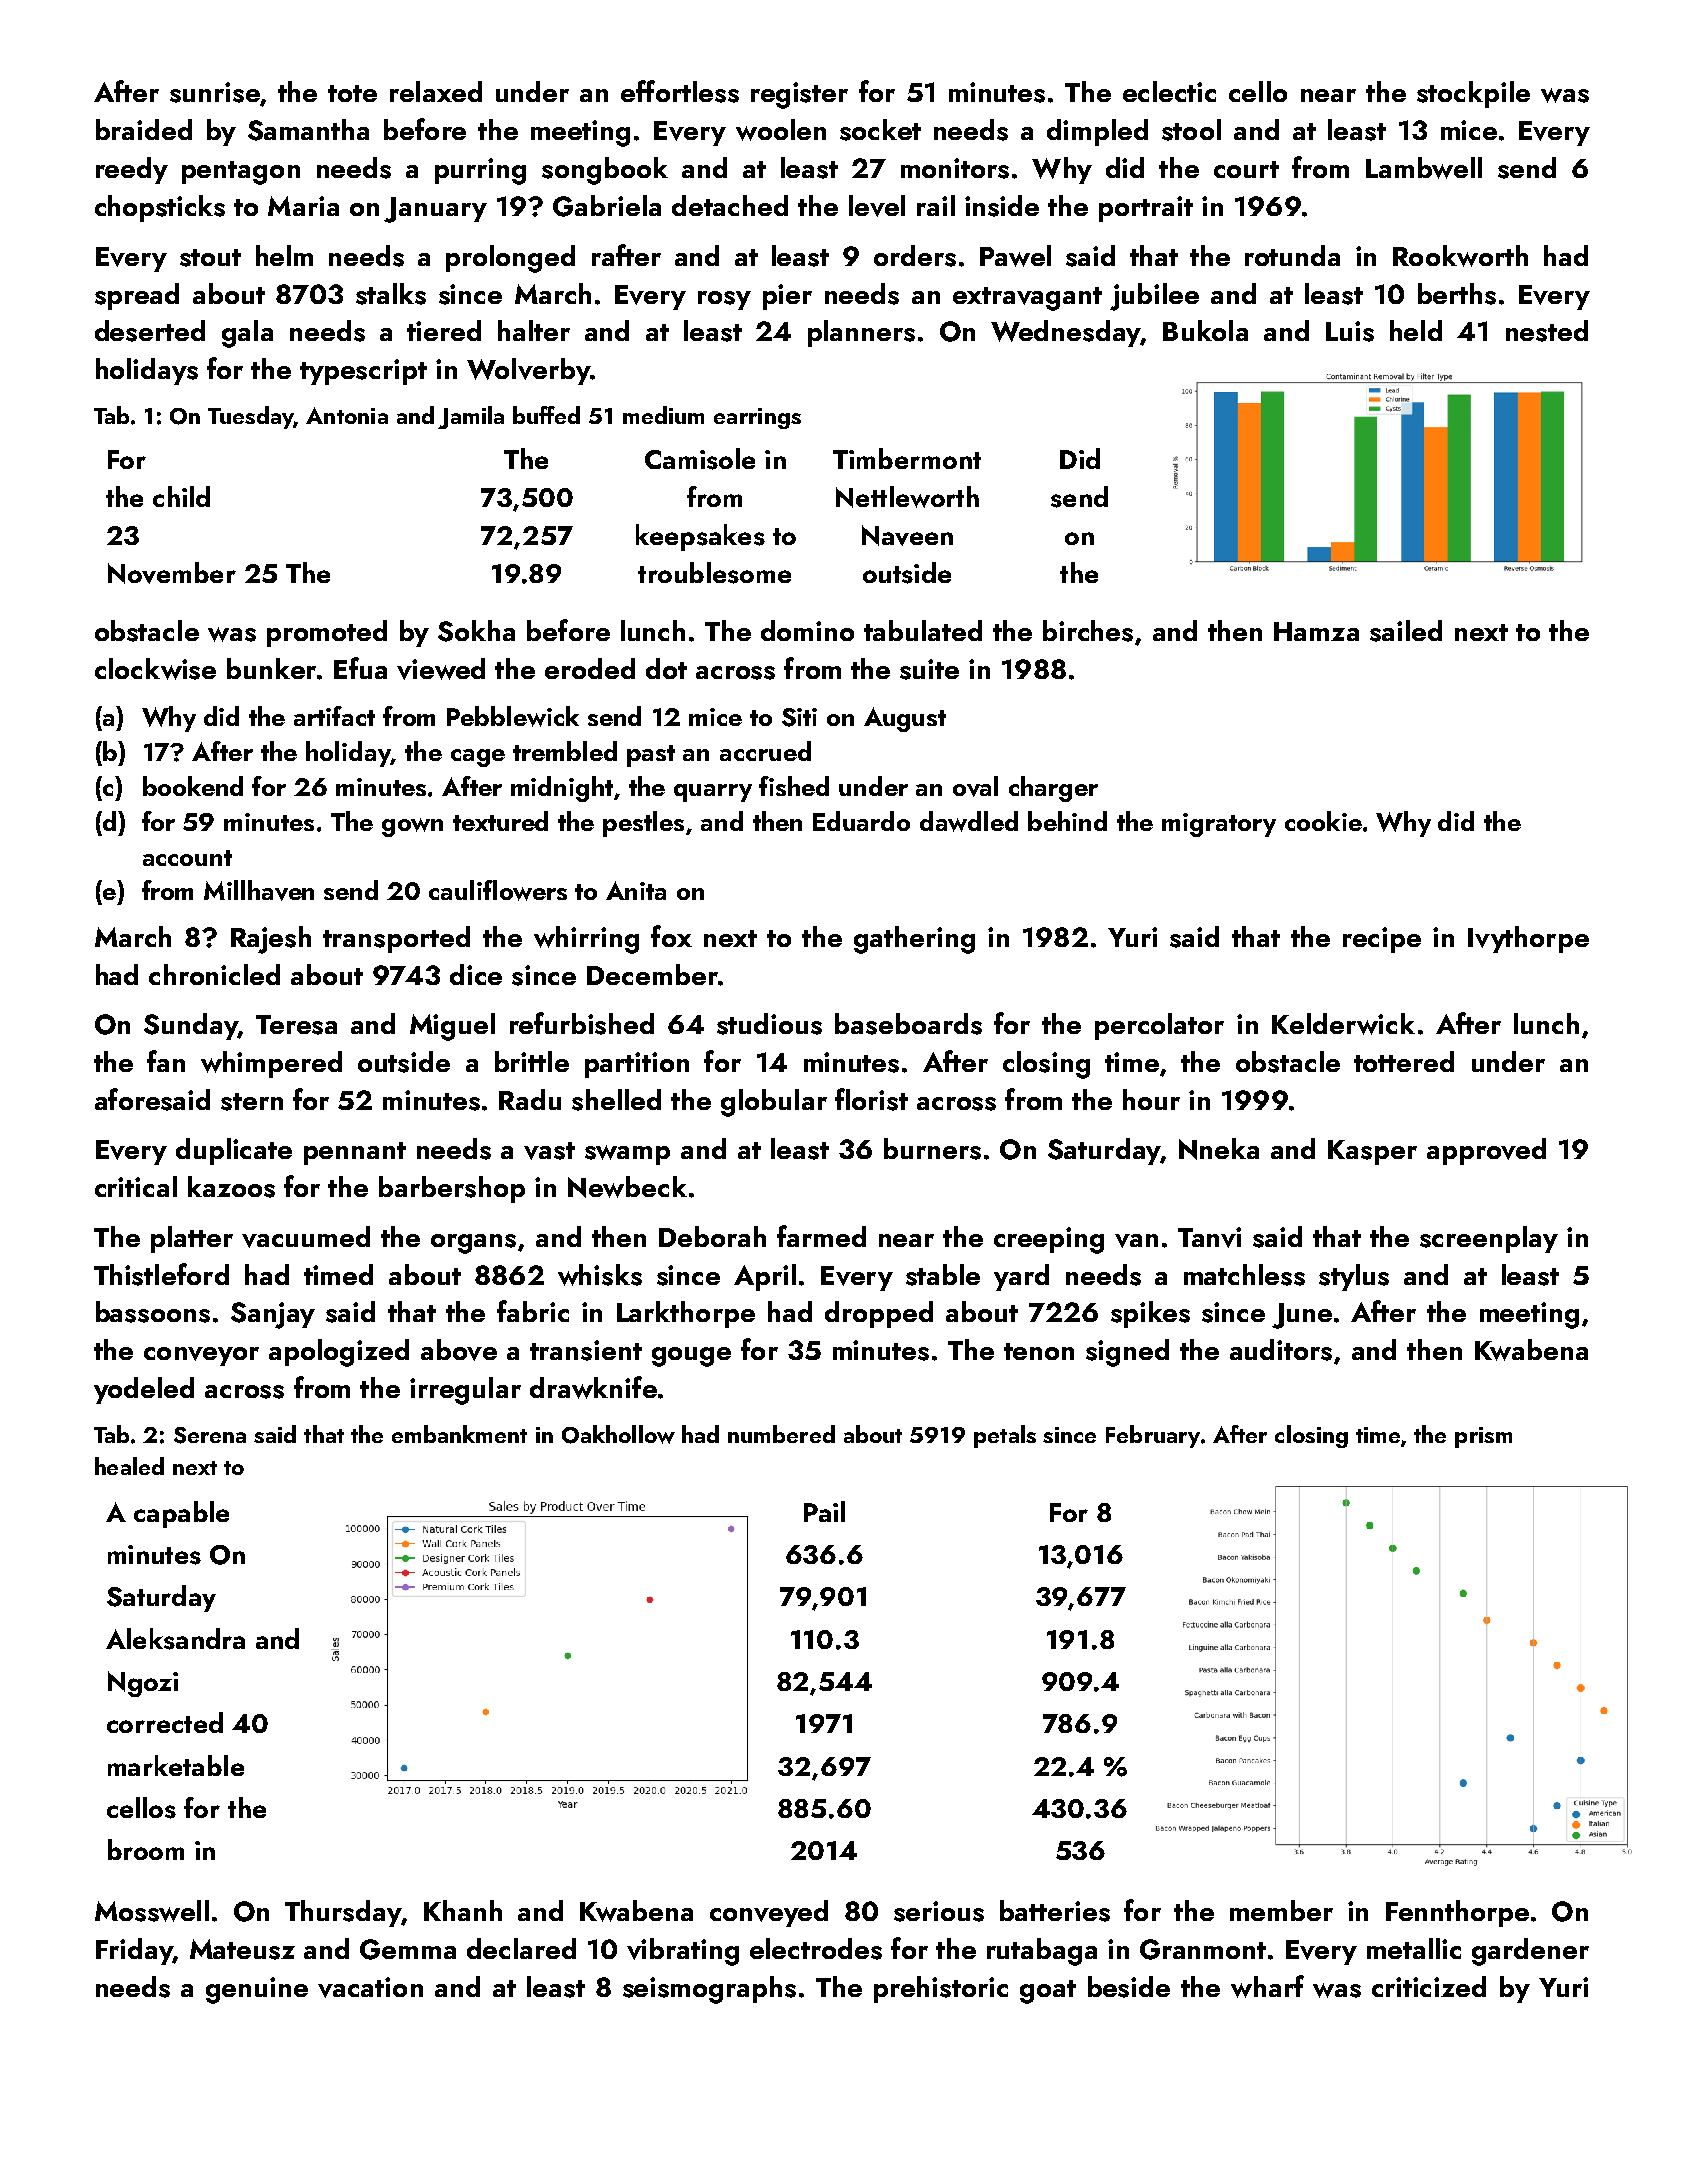 The image size is (1683, 2178). Describe the element at coordinates (600, 1275) in the screenshot. I see `whisks` at that location.
